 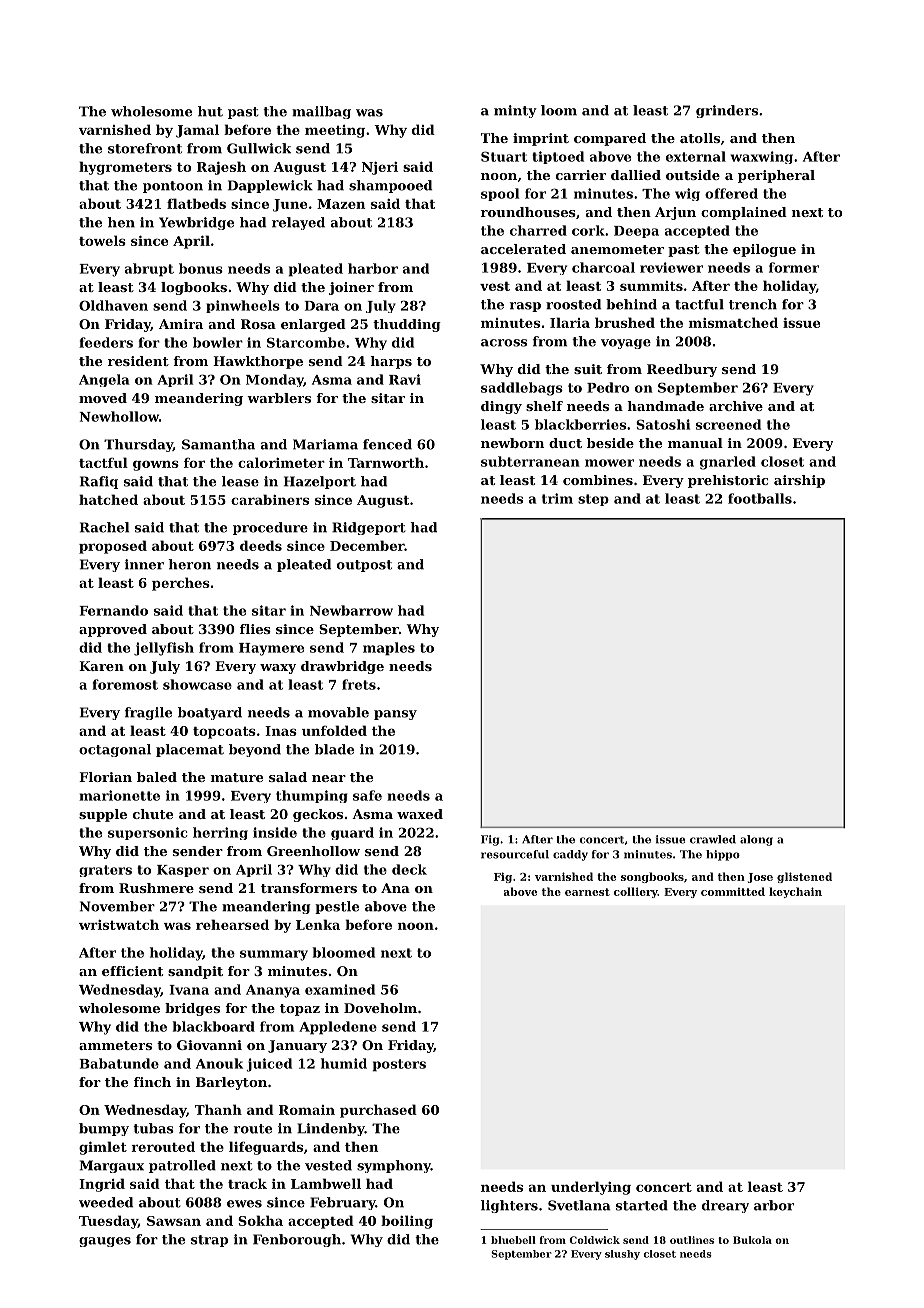 I want to click on committed, so click(x=733, y=891).
